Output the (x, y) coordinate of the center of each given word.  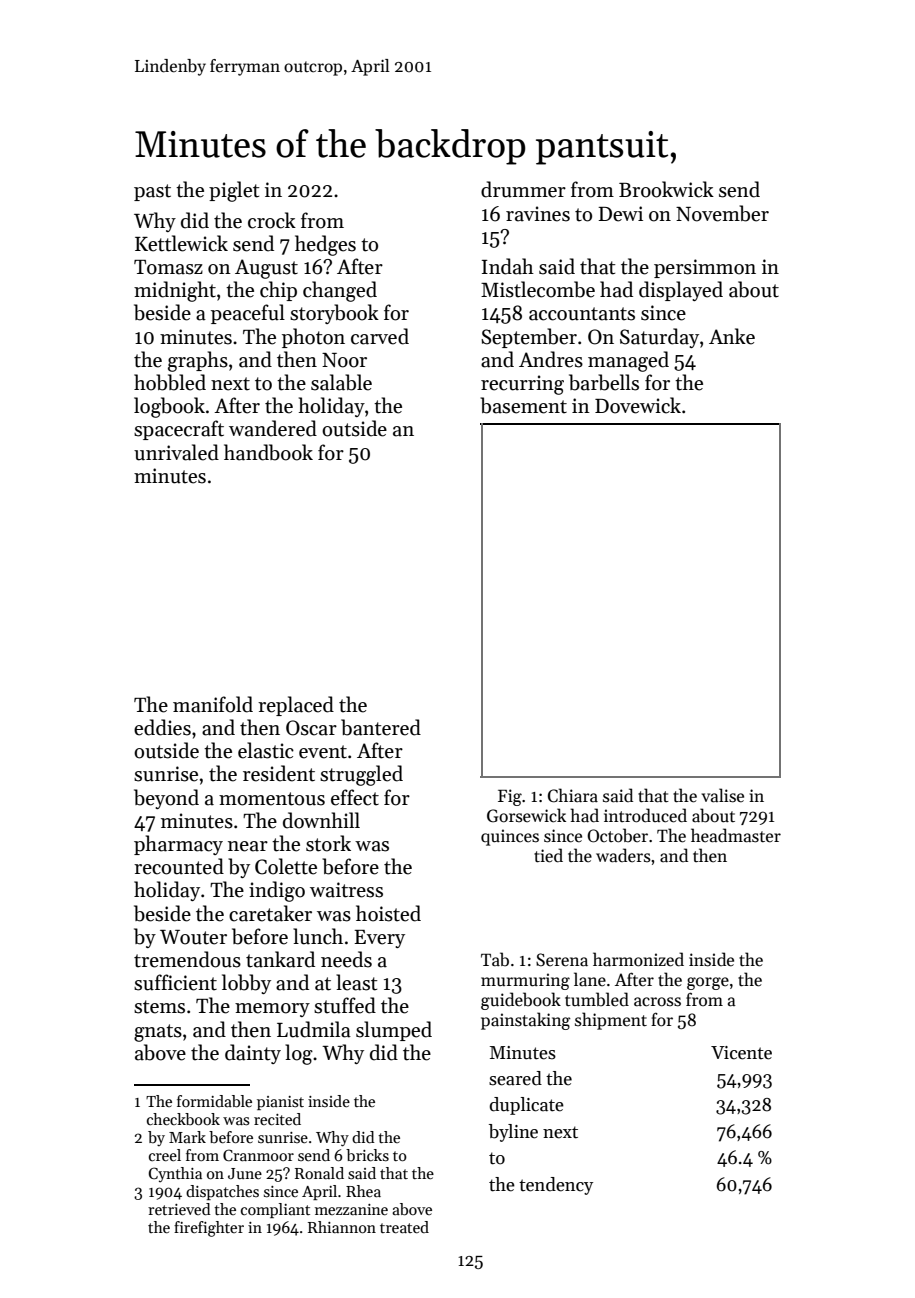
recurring (522, 385)
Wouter (193, 937)
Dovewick (638, 405)
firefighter (209, 1229)
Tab (495, 959)
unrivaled (176, 452)
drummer (523, 189)
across (657, 1002)
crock (272, 220)
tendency (556, 1186)
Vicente (741, 1053)
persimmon (705, 268)
